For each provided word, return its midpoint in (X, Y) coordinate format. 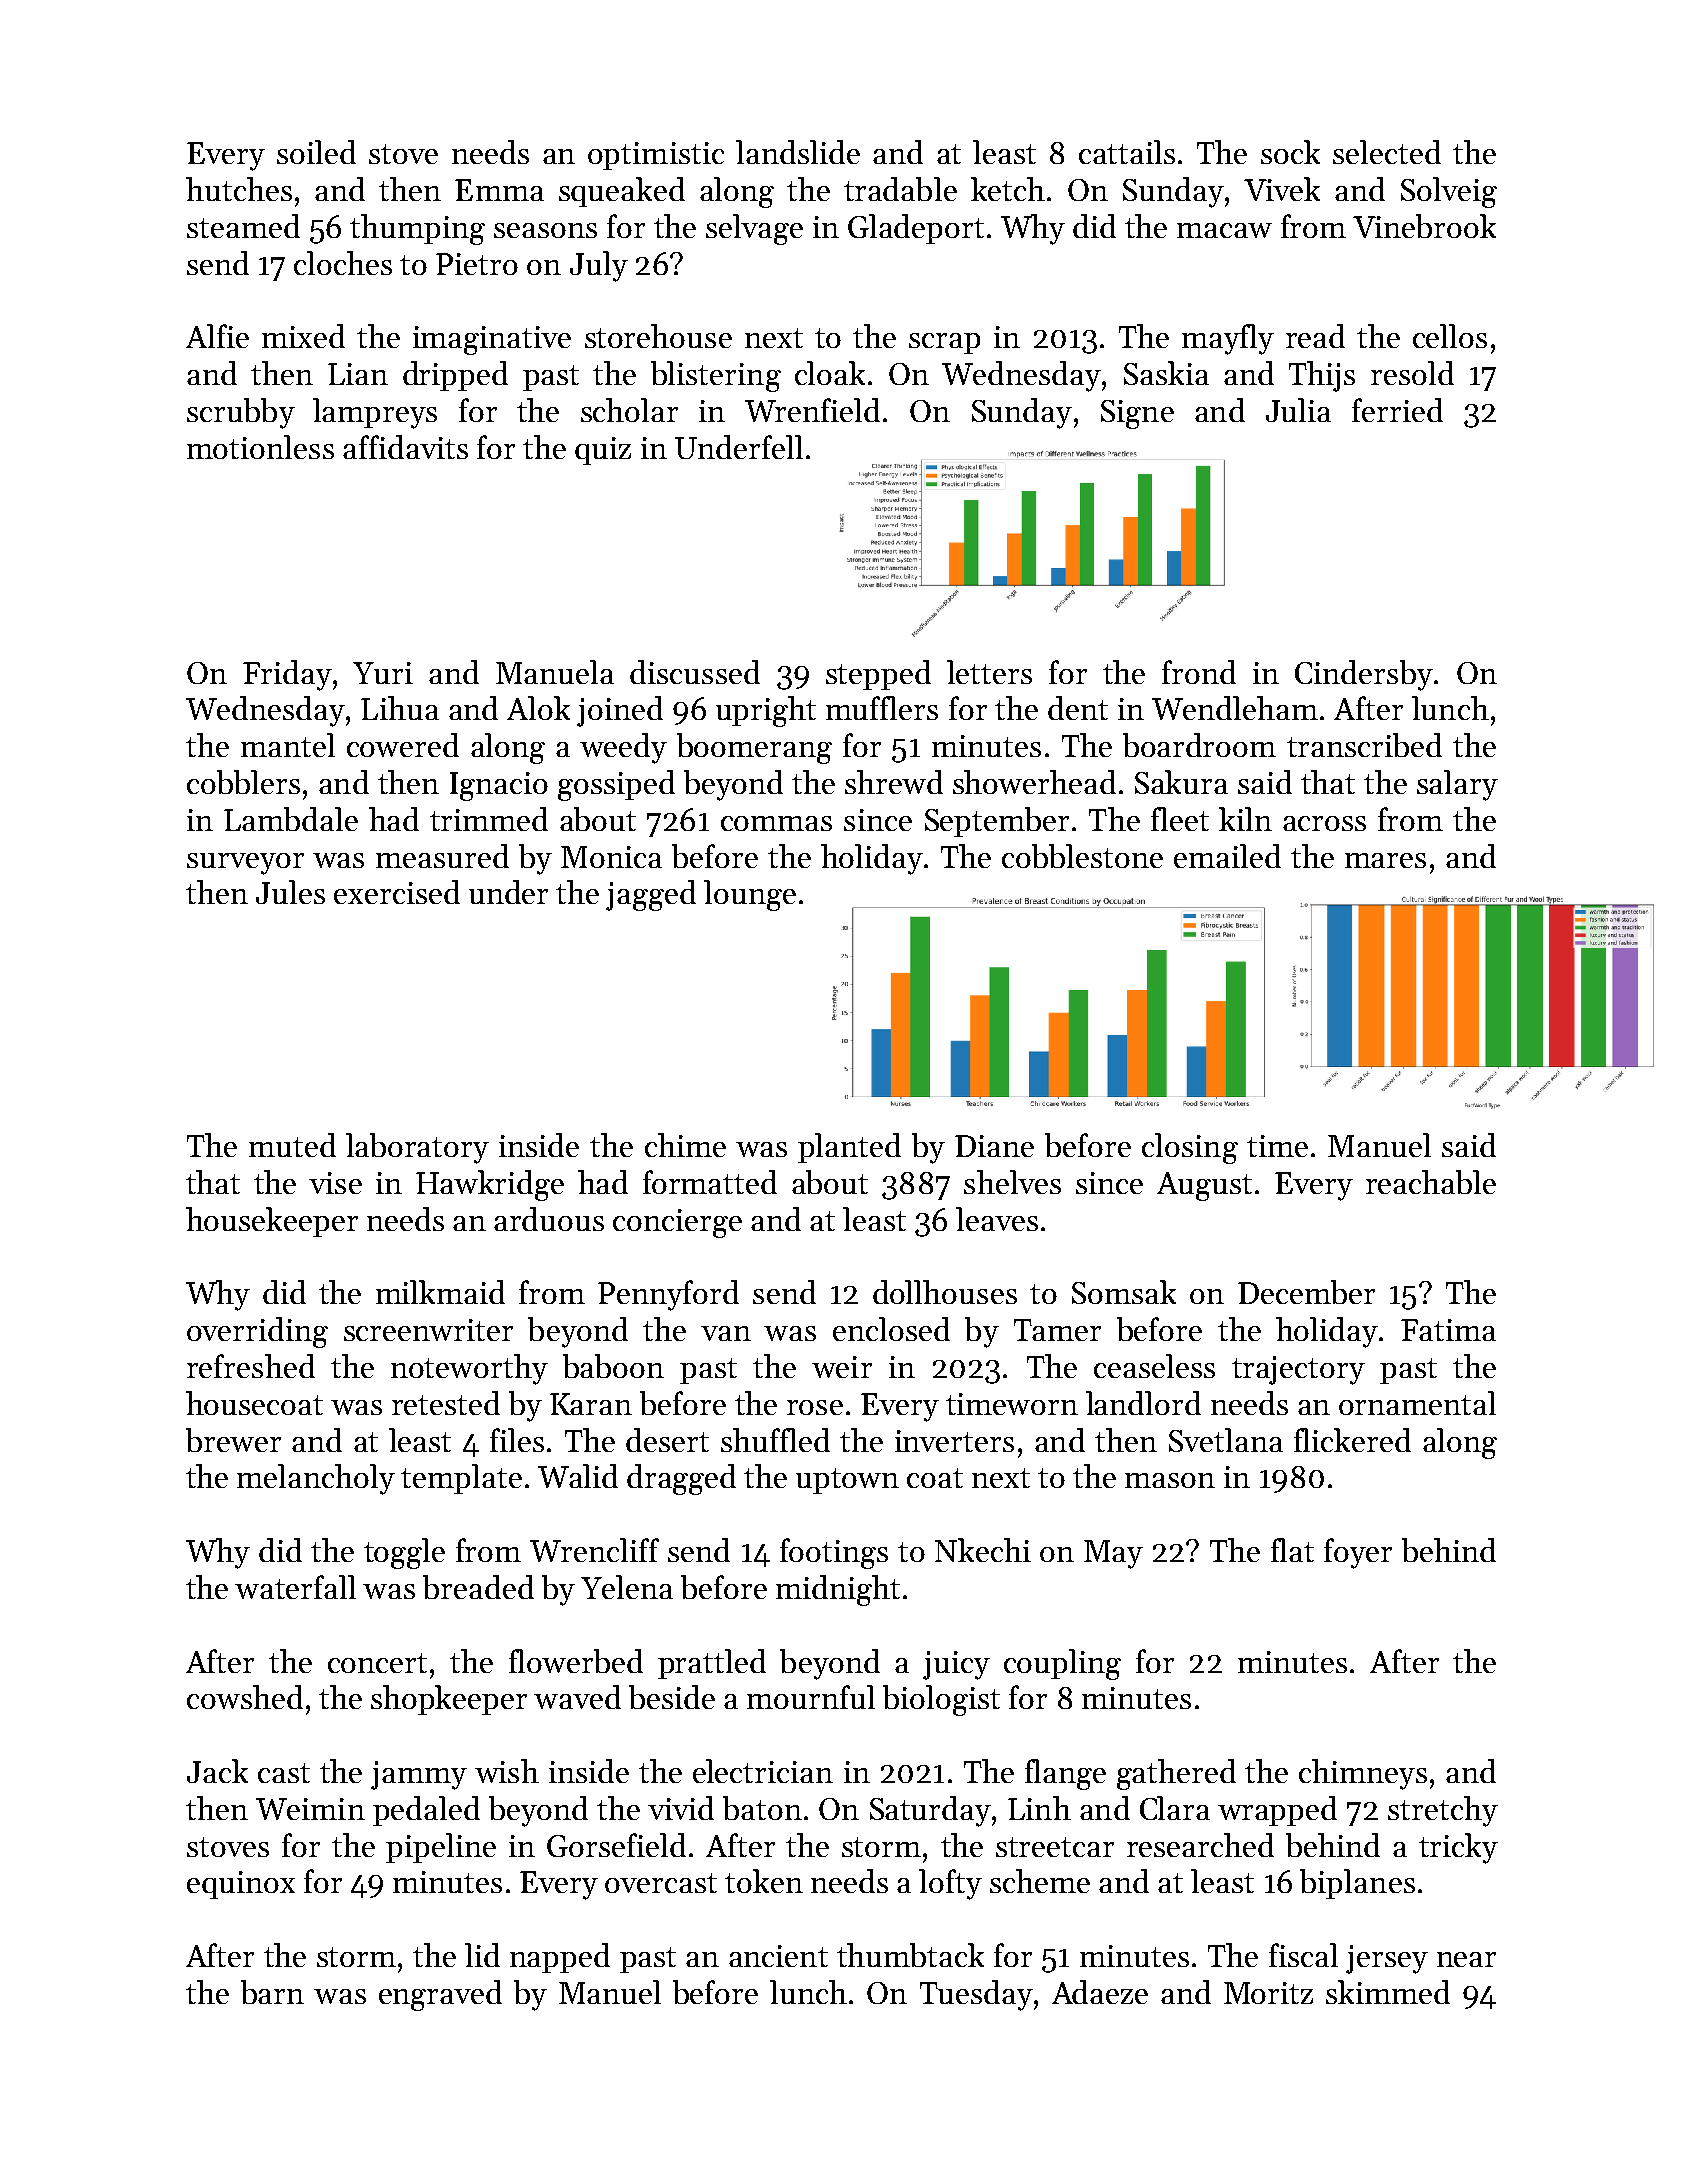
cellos (1450, 336)
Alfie (217, 336)
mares (1385, 860)
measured (442, 856)
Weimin (310, 1809)
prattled (712, 1664)
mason (1170, 1480)
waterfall (295, 1587)
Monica (611, 857)
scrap (944, 343)
